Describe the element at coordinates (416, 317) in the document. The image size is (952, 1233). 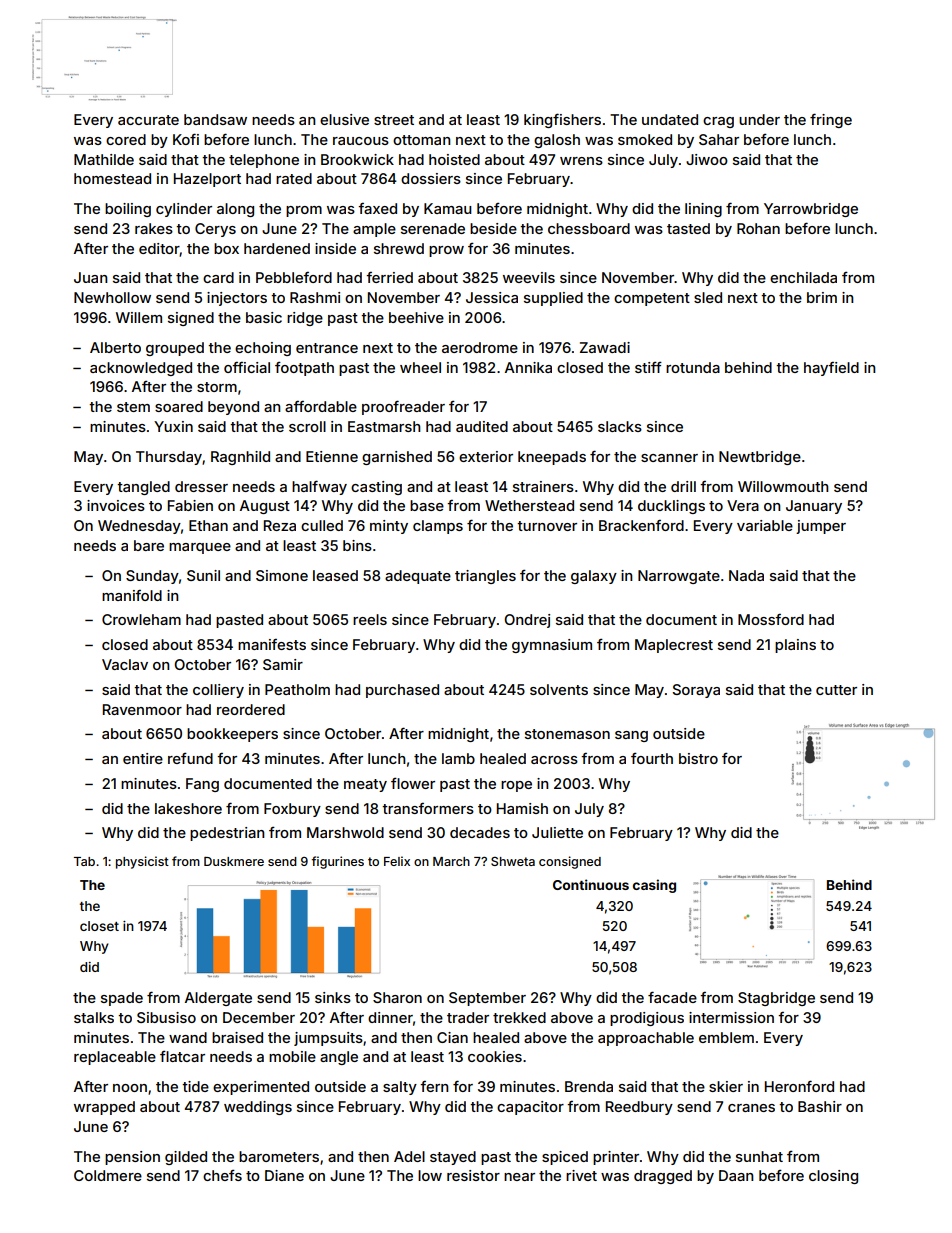
I see `beehive` at that location.
